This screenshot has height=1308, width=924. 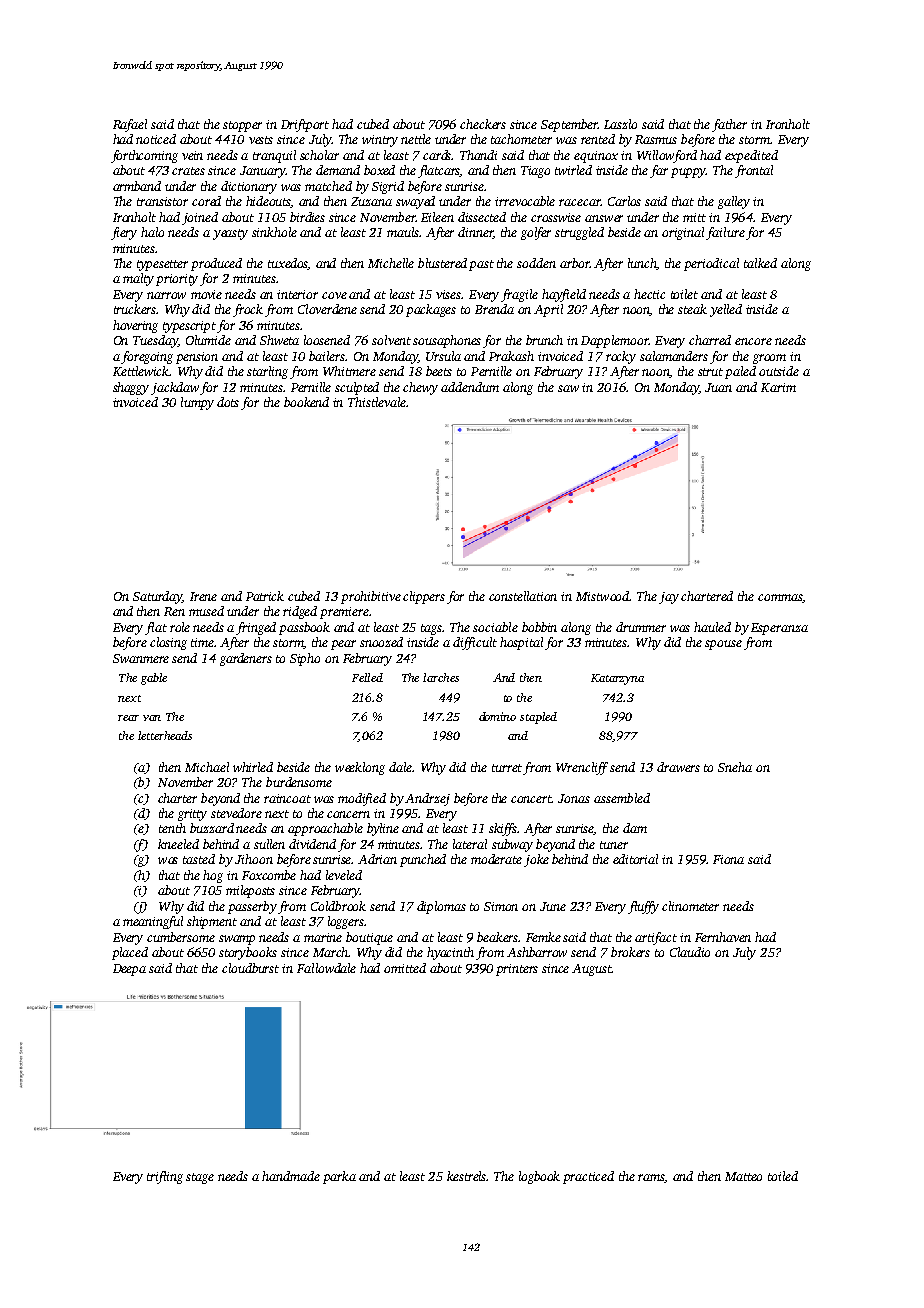 What do you see at coordinates (165, 1177) in the screenshot?
I see `trifling` at bounding box center [165, 1177].
